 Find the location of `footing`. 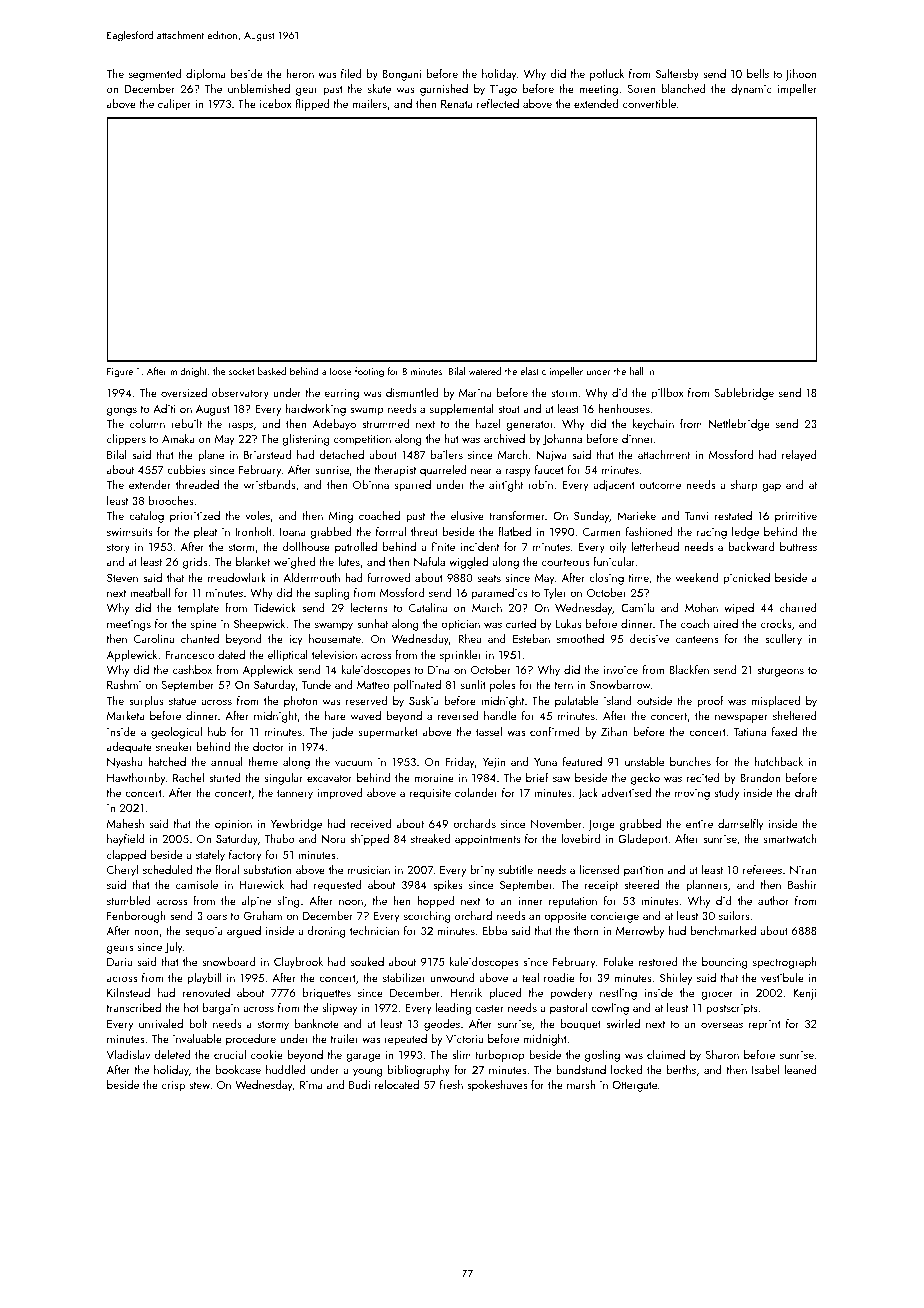

footing is located at coordinates (369, 372).
